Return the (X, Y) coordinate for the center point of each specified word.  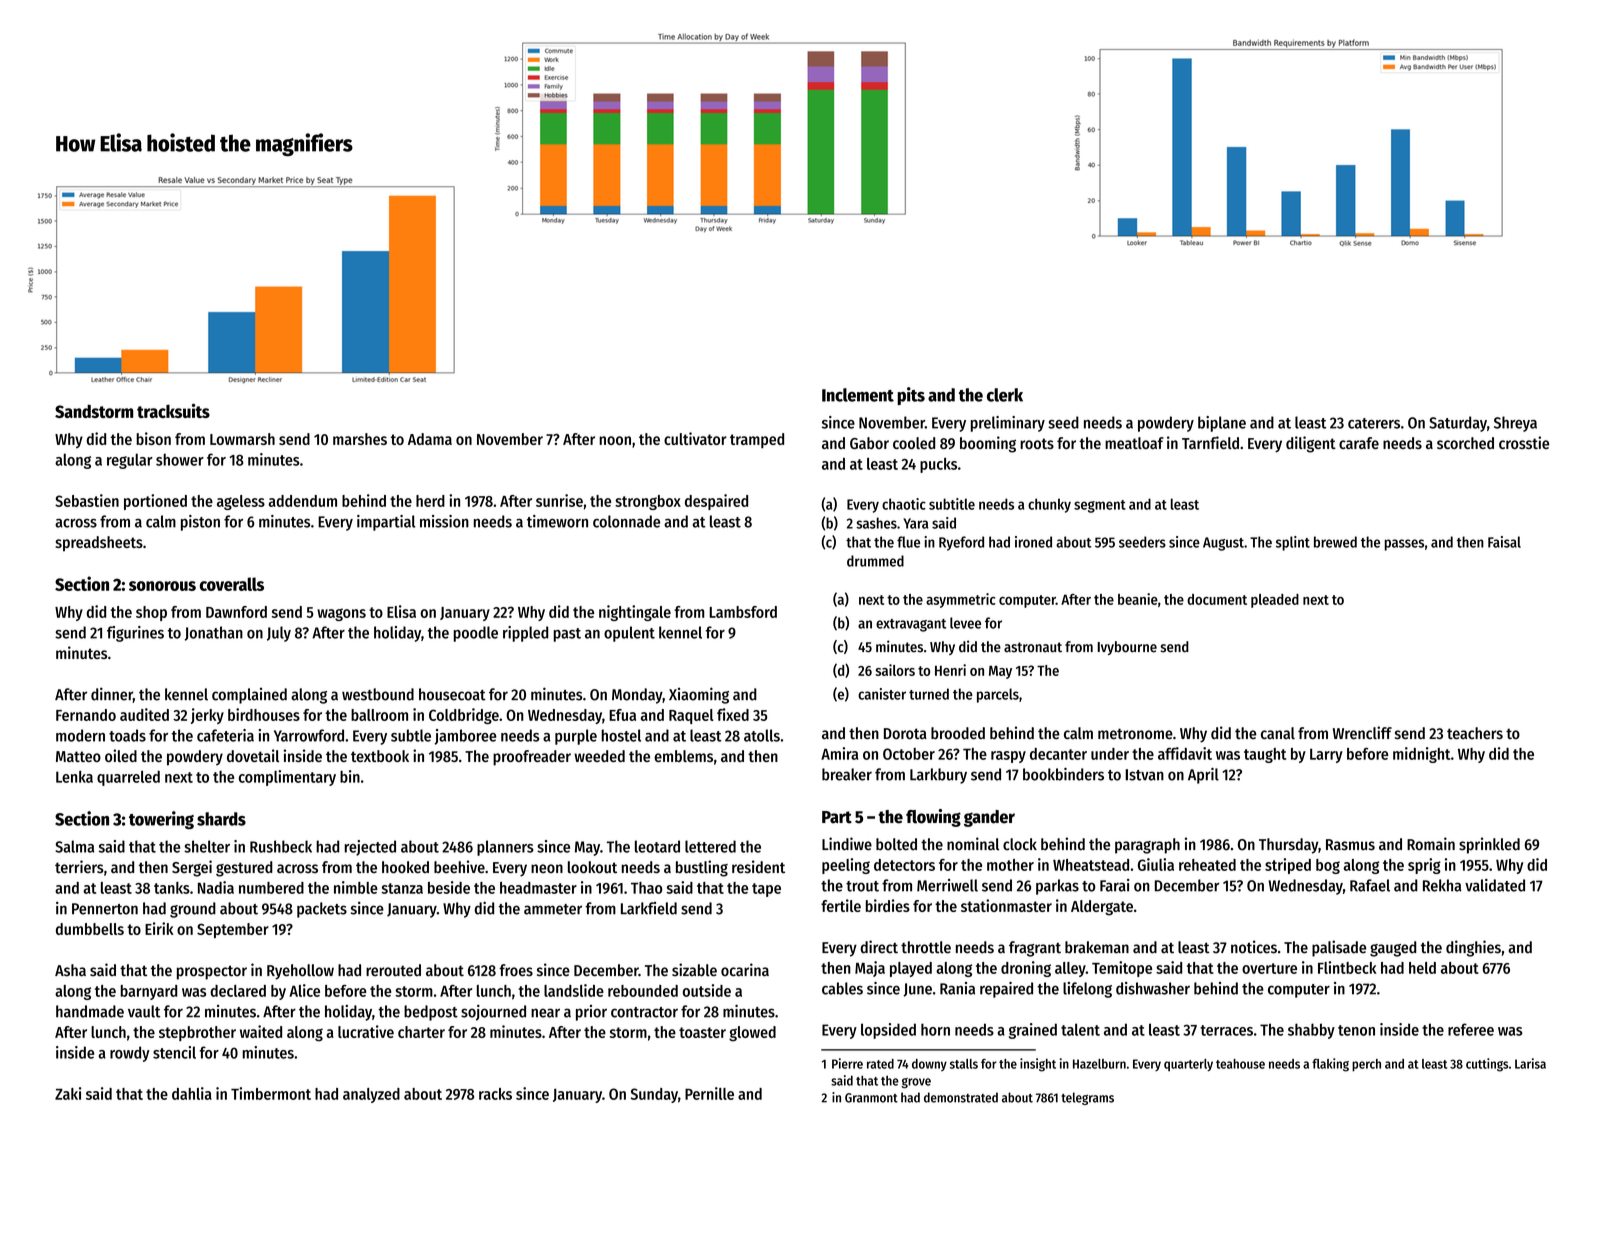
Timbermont (271, 1093)
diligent (1311, 444)
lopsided (888, 1031)
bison (153, 438)
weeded (599, 756)
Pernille (709, 1093)
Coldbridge (464, 716)
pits (911, 396)
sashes (876, 523)
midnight (1421, 755)
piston (200, 523)
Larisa (1530, 1063)
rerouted (393, 970)
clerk (1005, 395)
